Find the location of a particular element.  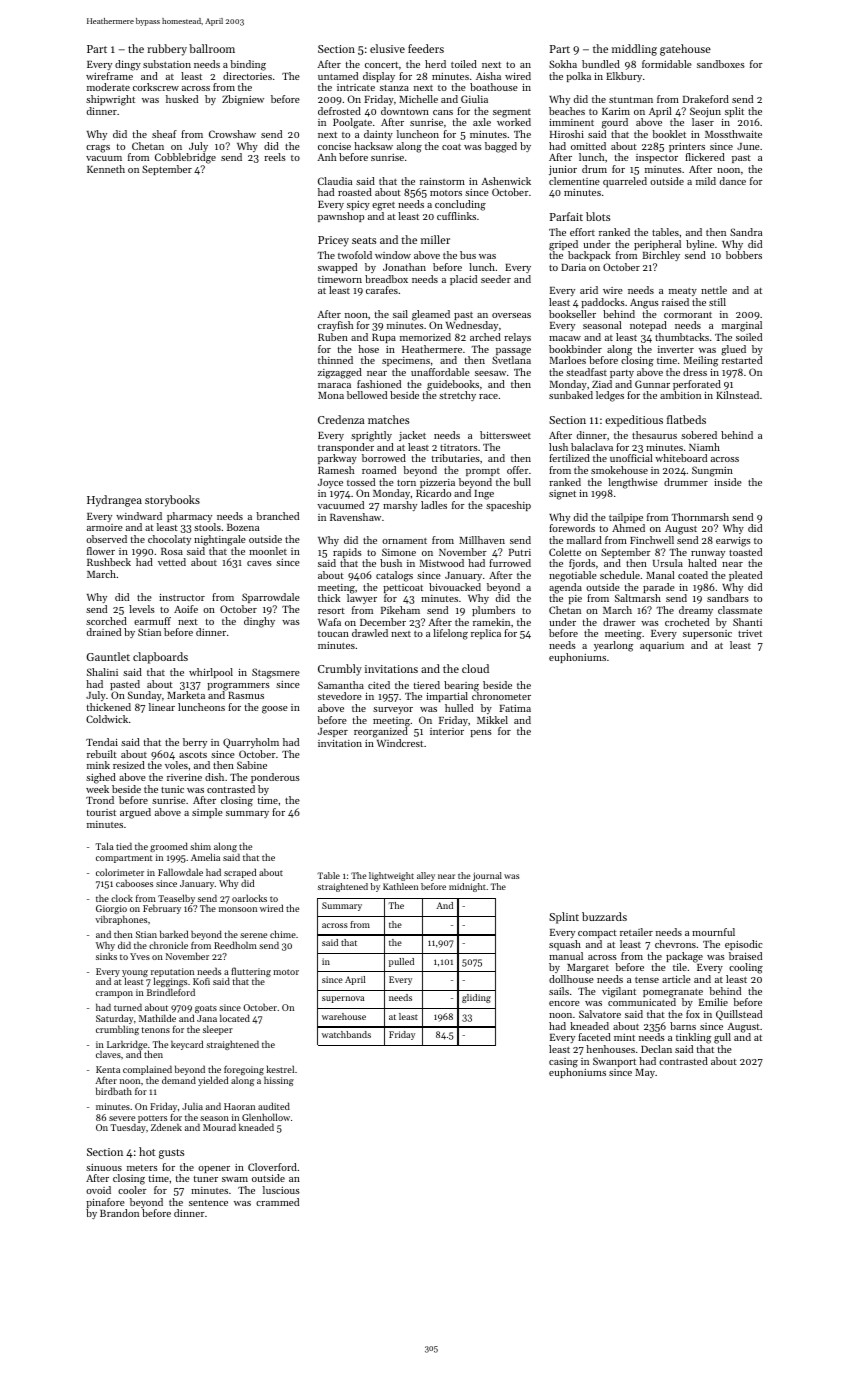

mild is located at coordinates (706, 181).
